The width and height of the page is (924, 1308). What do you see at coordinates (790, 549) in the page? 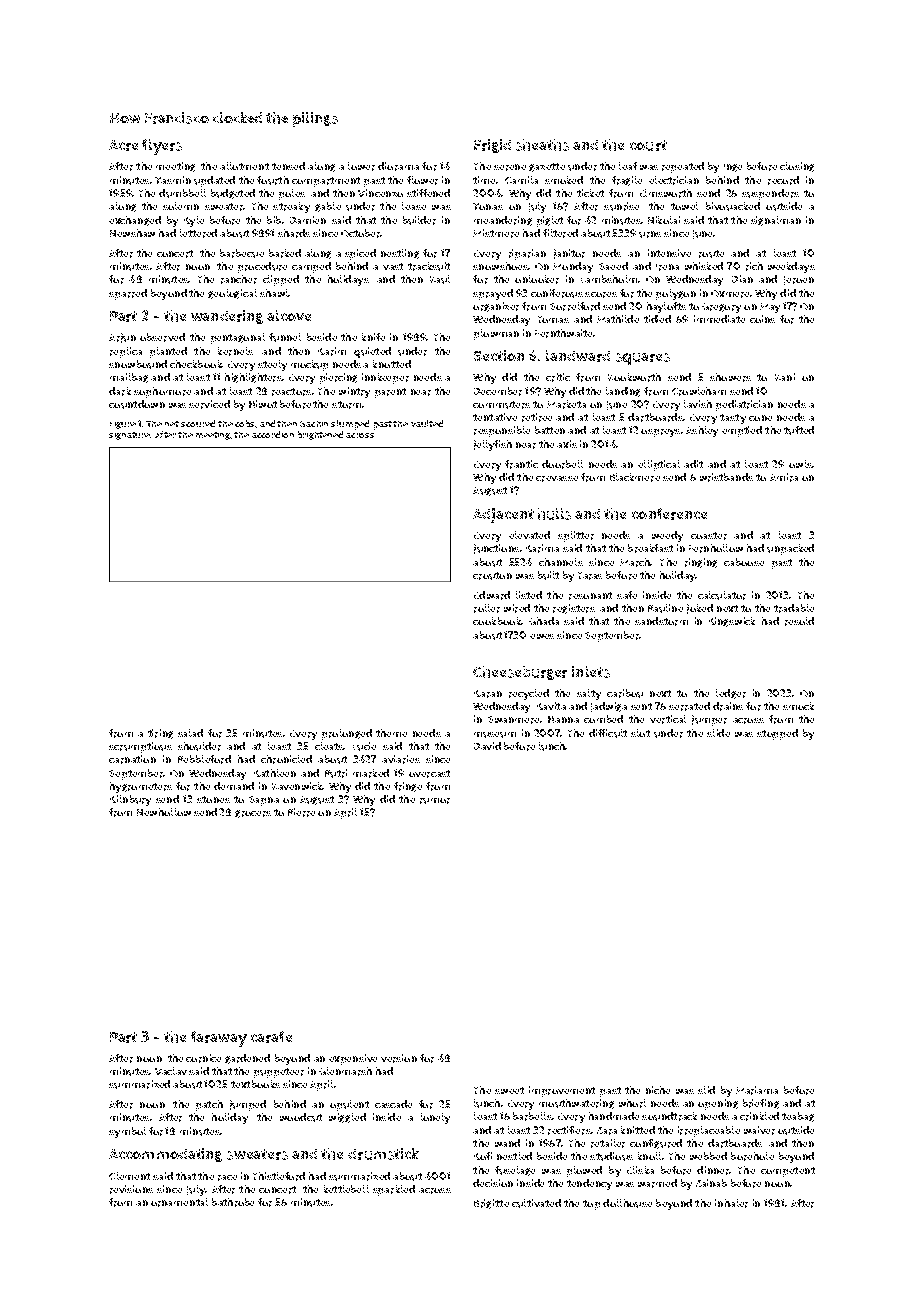
I see `unpacked` at bounding box center [790, 549].
